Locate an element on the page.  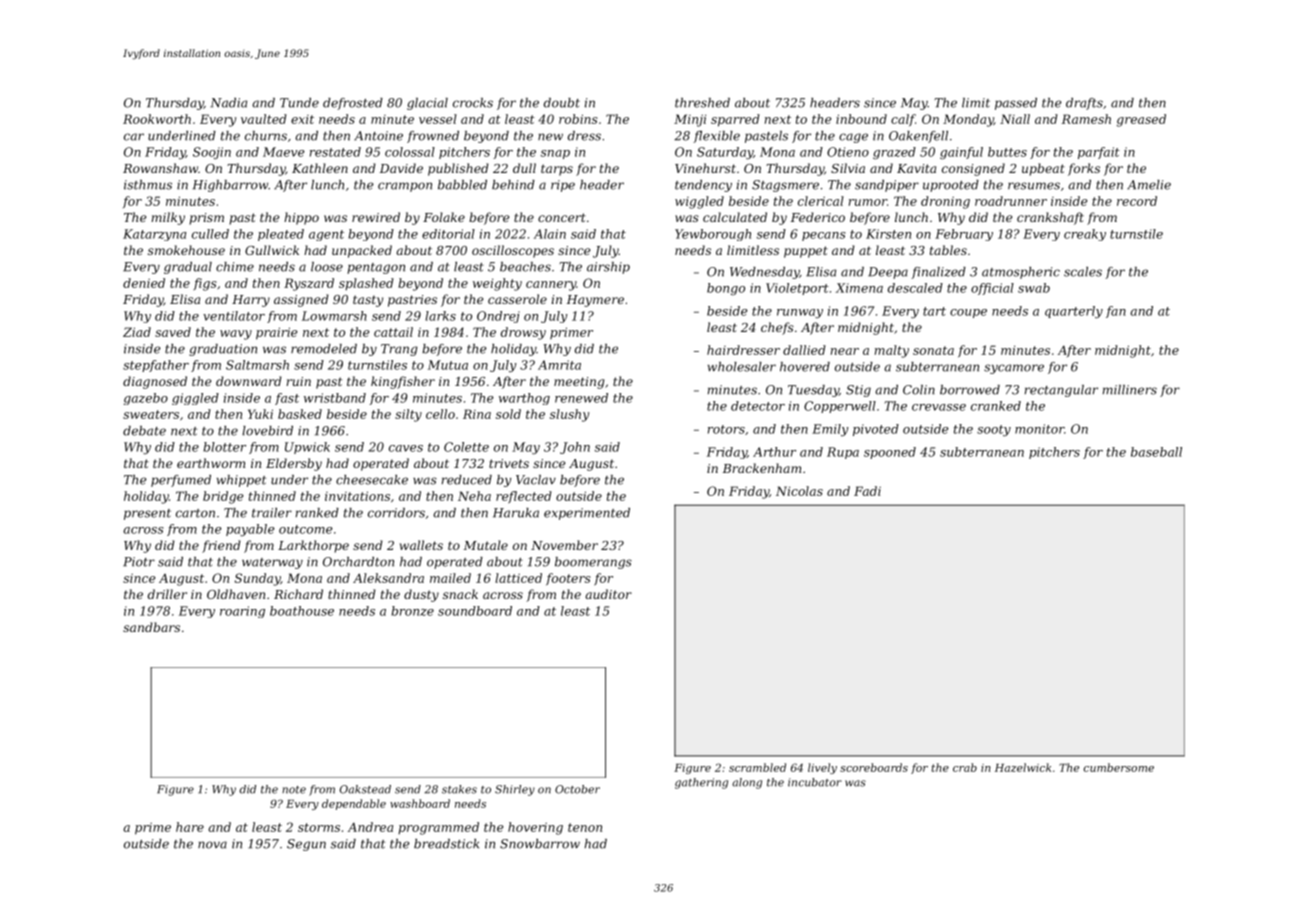
scrambled is located at coordinates (757, 767).
